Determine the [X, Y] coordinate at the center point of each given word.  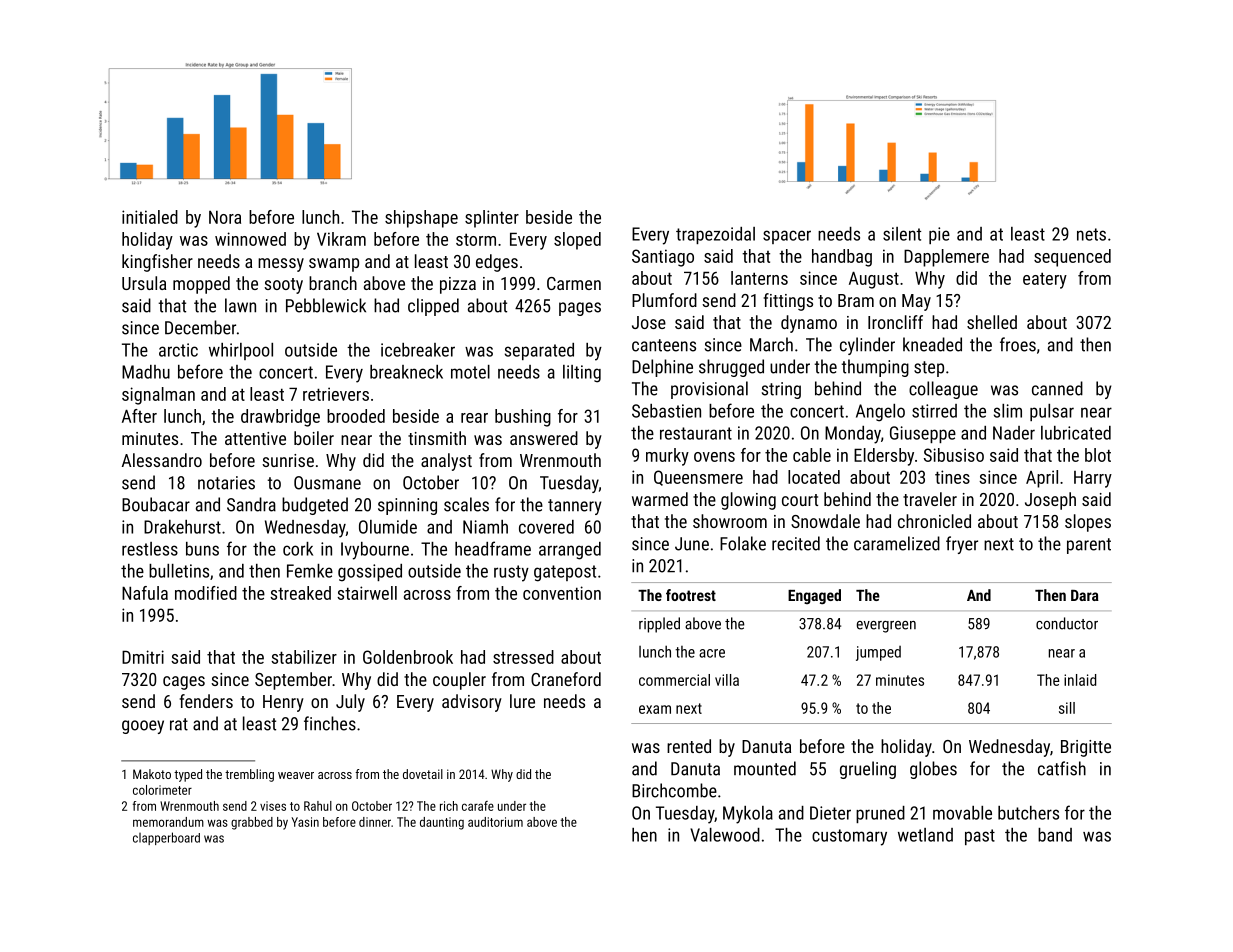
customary [849, 837]
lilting [582, 374]
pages [580, 309]
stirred [934, 411]
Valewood [725, 835]
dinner [375, 822]
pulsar [1052, 412]
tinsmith [437, 438]
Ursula [144, 283]
